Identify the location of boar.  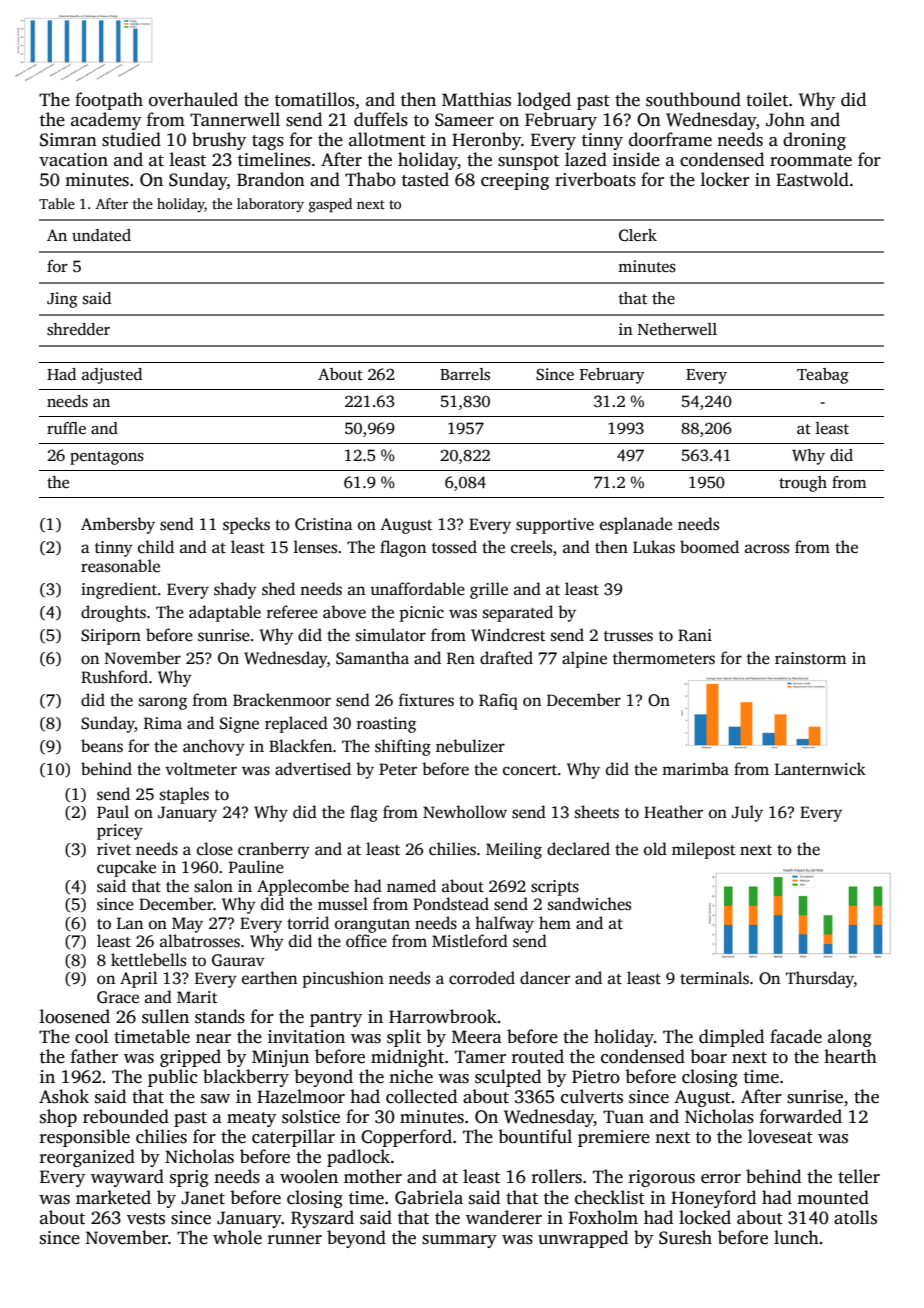
(708, 1056).
